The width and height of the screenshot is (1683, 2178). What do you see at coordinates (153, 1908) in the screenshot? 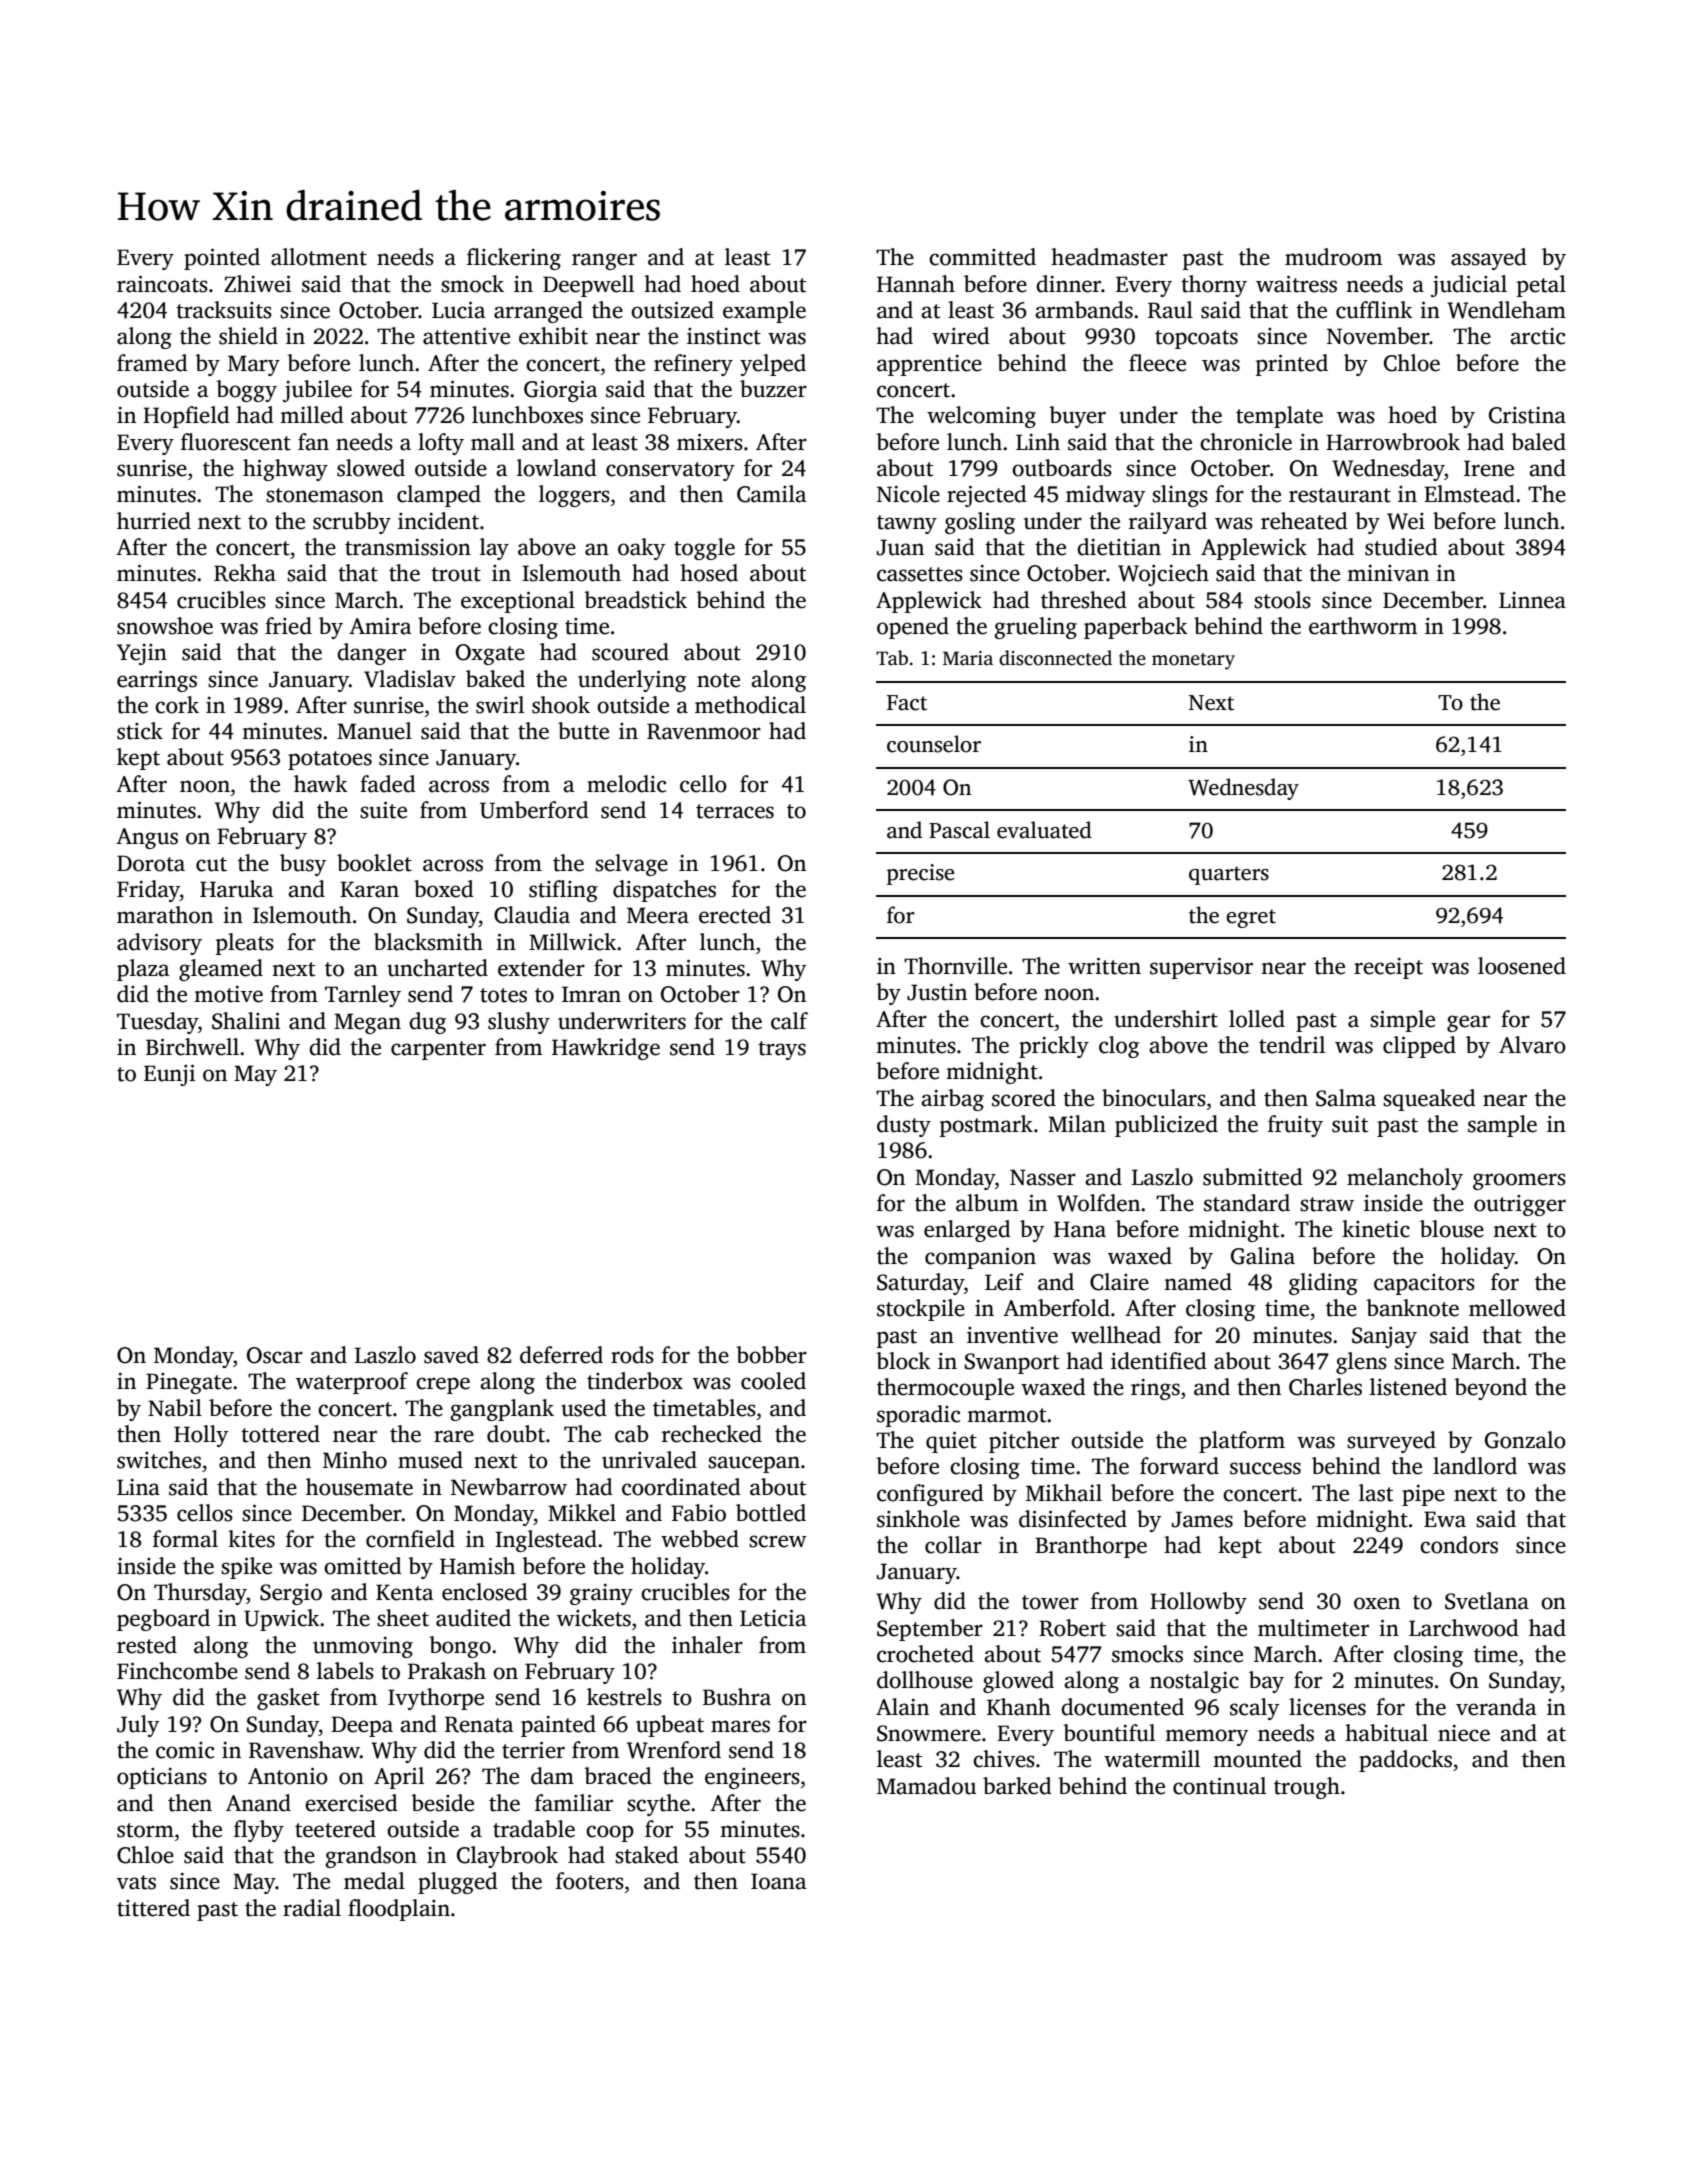
I see `tittered` at bounding box center [153, 1908].
